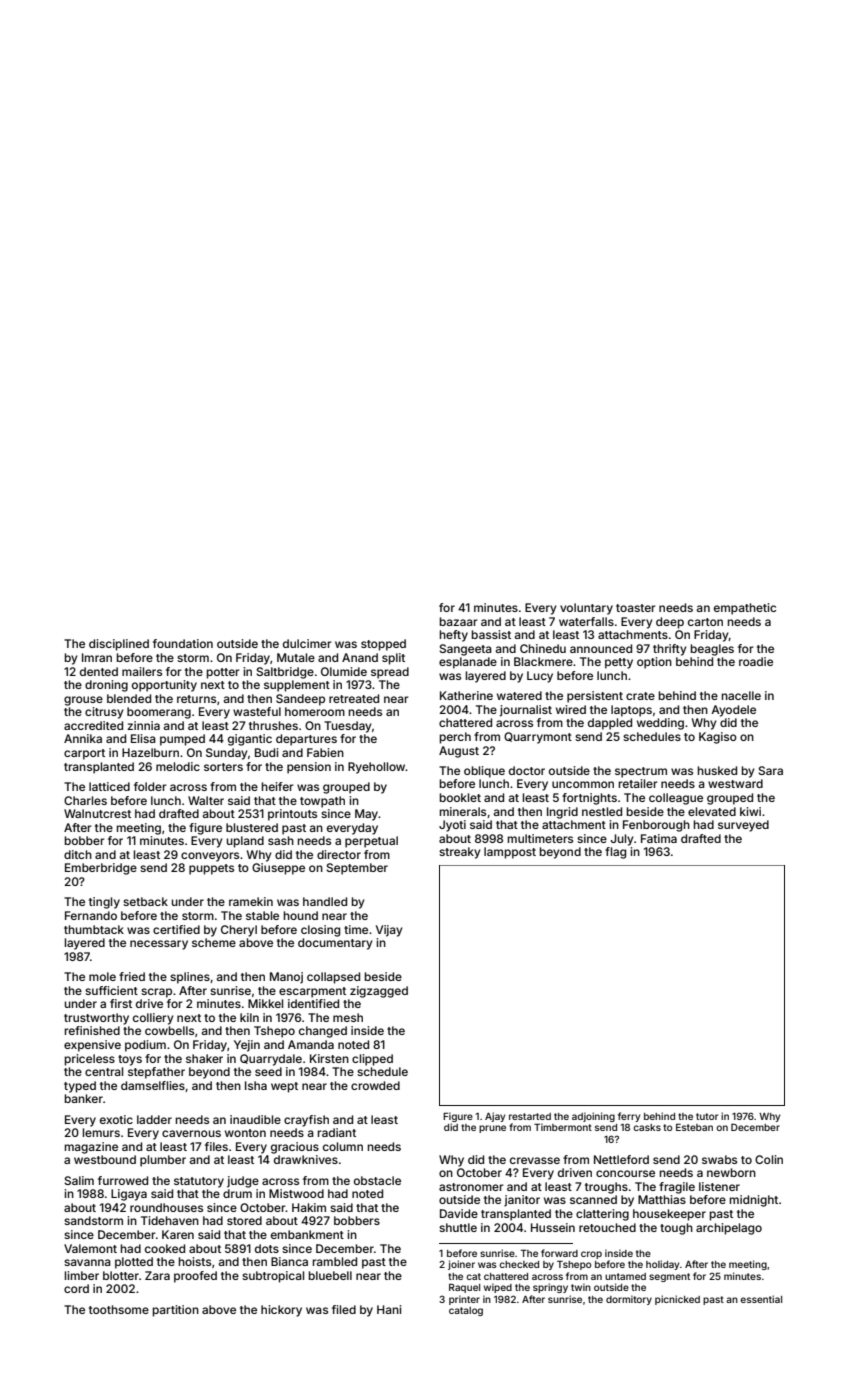  Describe the element at coordinates (121, 1003) in the screenshot. I see `first` at that location.
